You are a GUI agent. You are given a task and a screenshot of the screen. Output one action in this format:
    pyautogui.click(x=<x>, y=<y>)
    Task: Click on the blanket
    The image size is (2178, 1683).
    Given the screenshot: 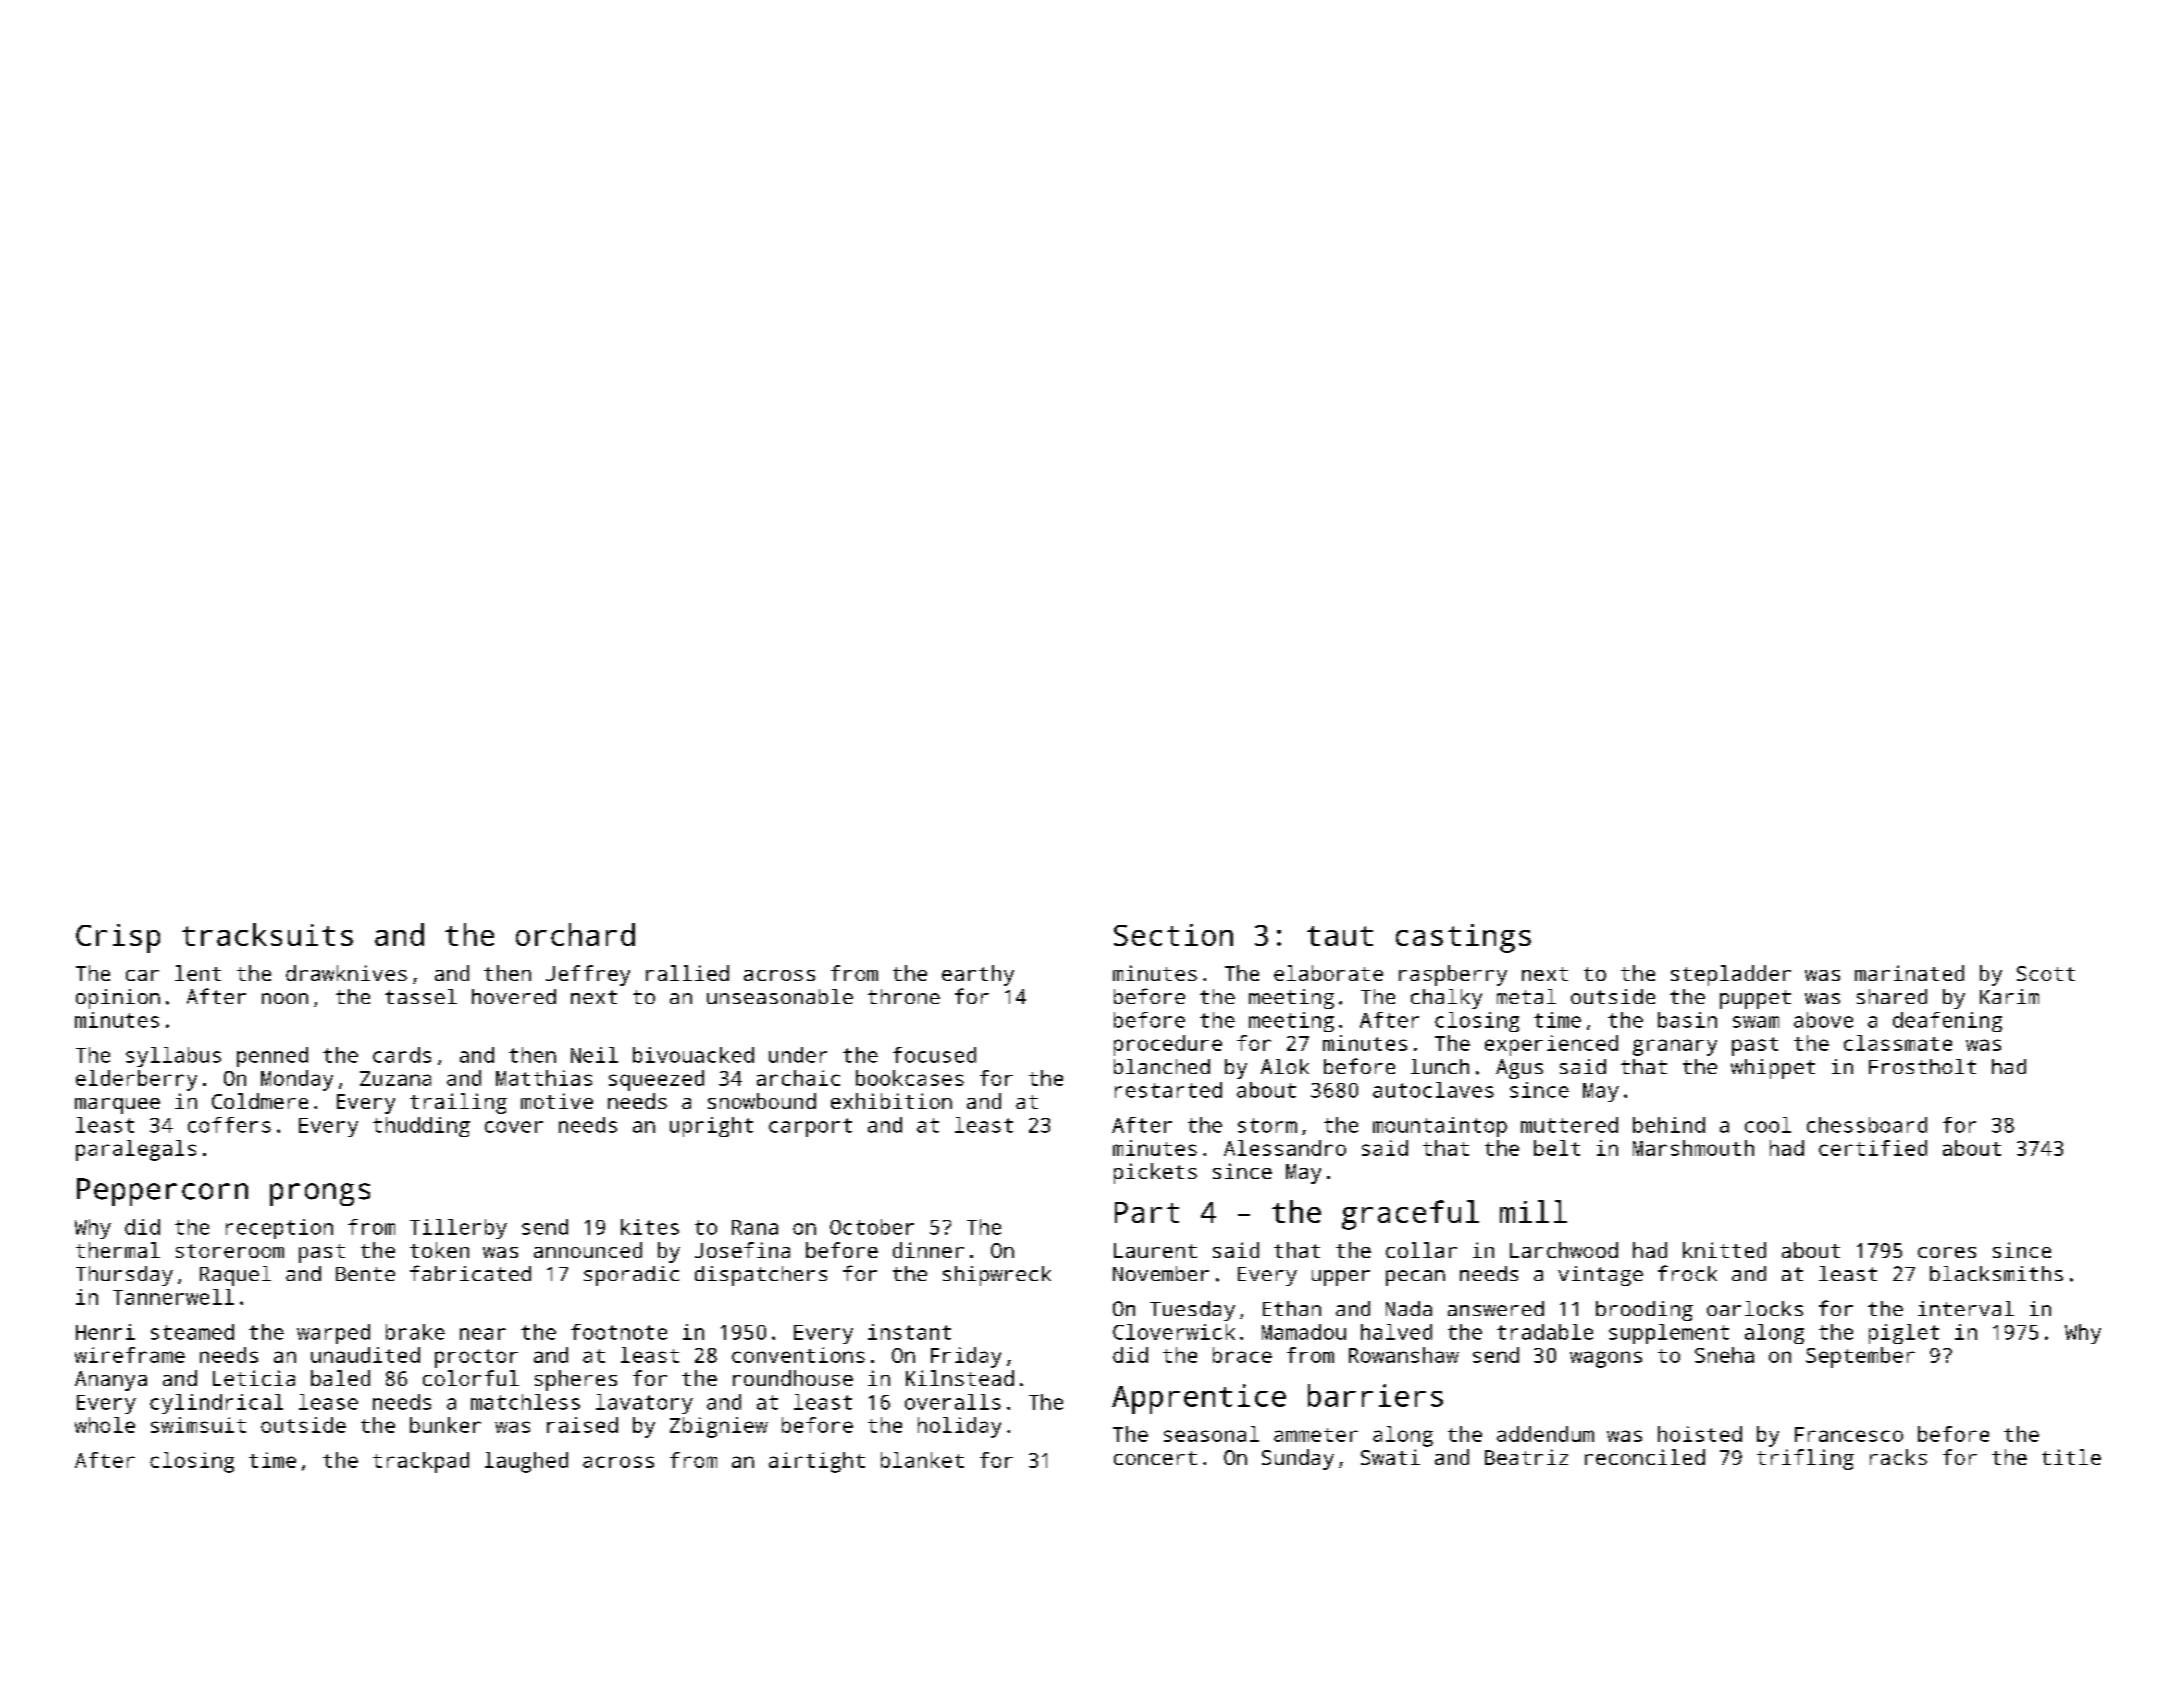 What is the action you would take?
    pyautogui.click(x=922, y=1460)
